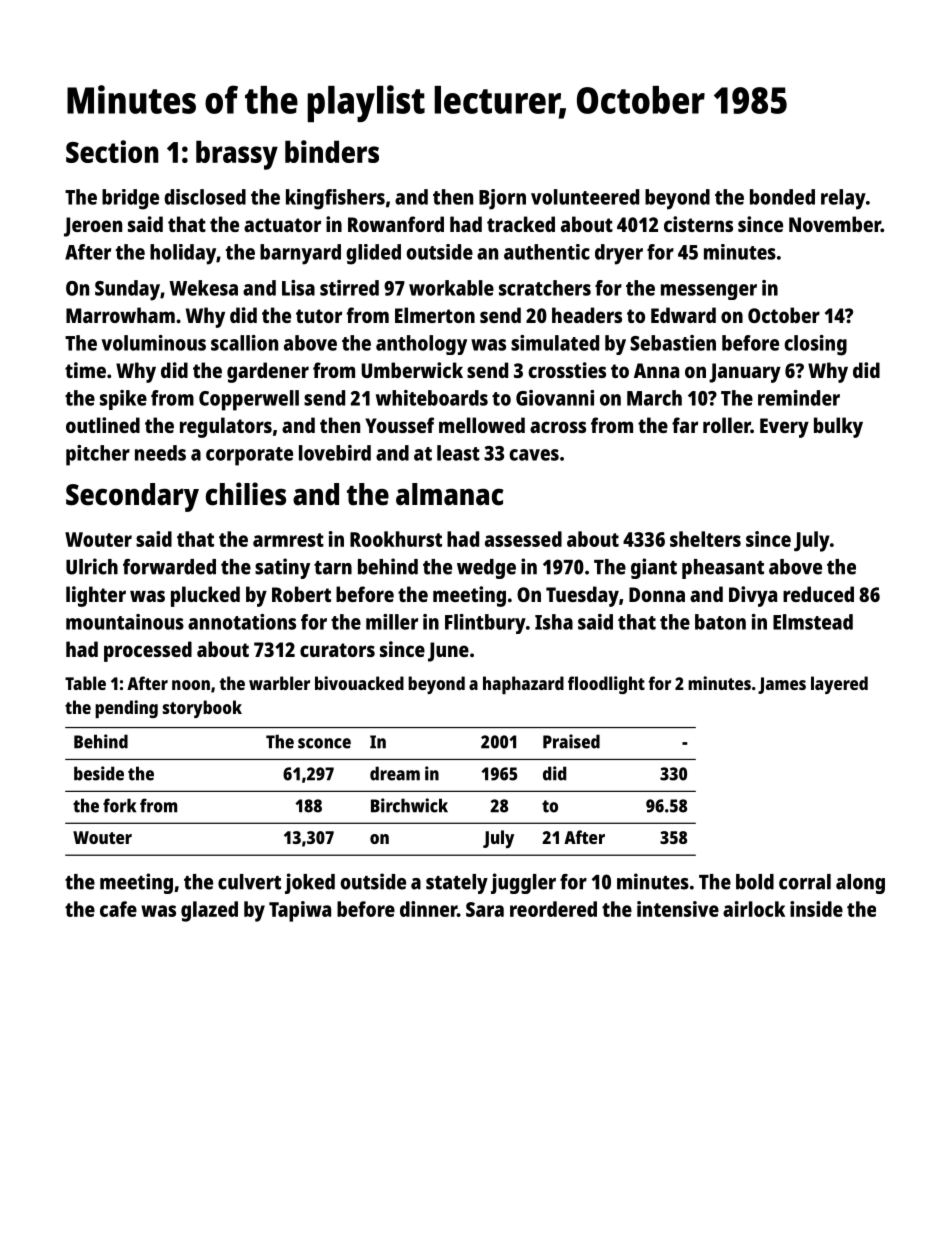 Image resolution: width=952 pixels, height=1233 pixels. What do you see at coordinates (678, 909) in the document?
I see `intensive` at bounding box center [678, 909].
